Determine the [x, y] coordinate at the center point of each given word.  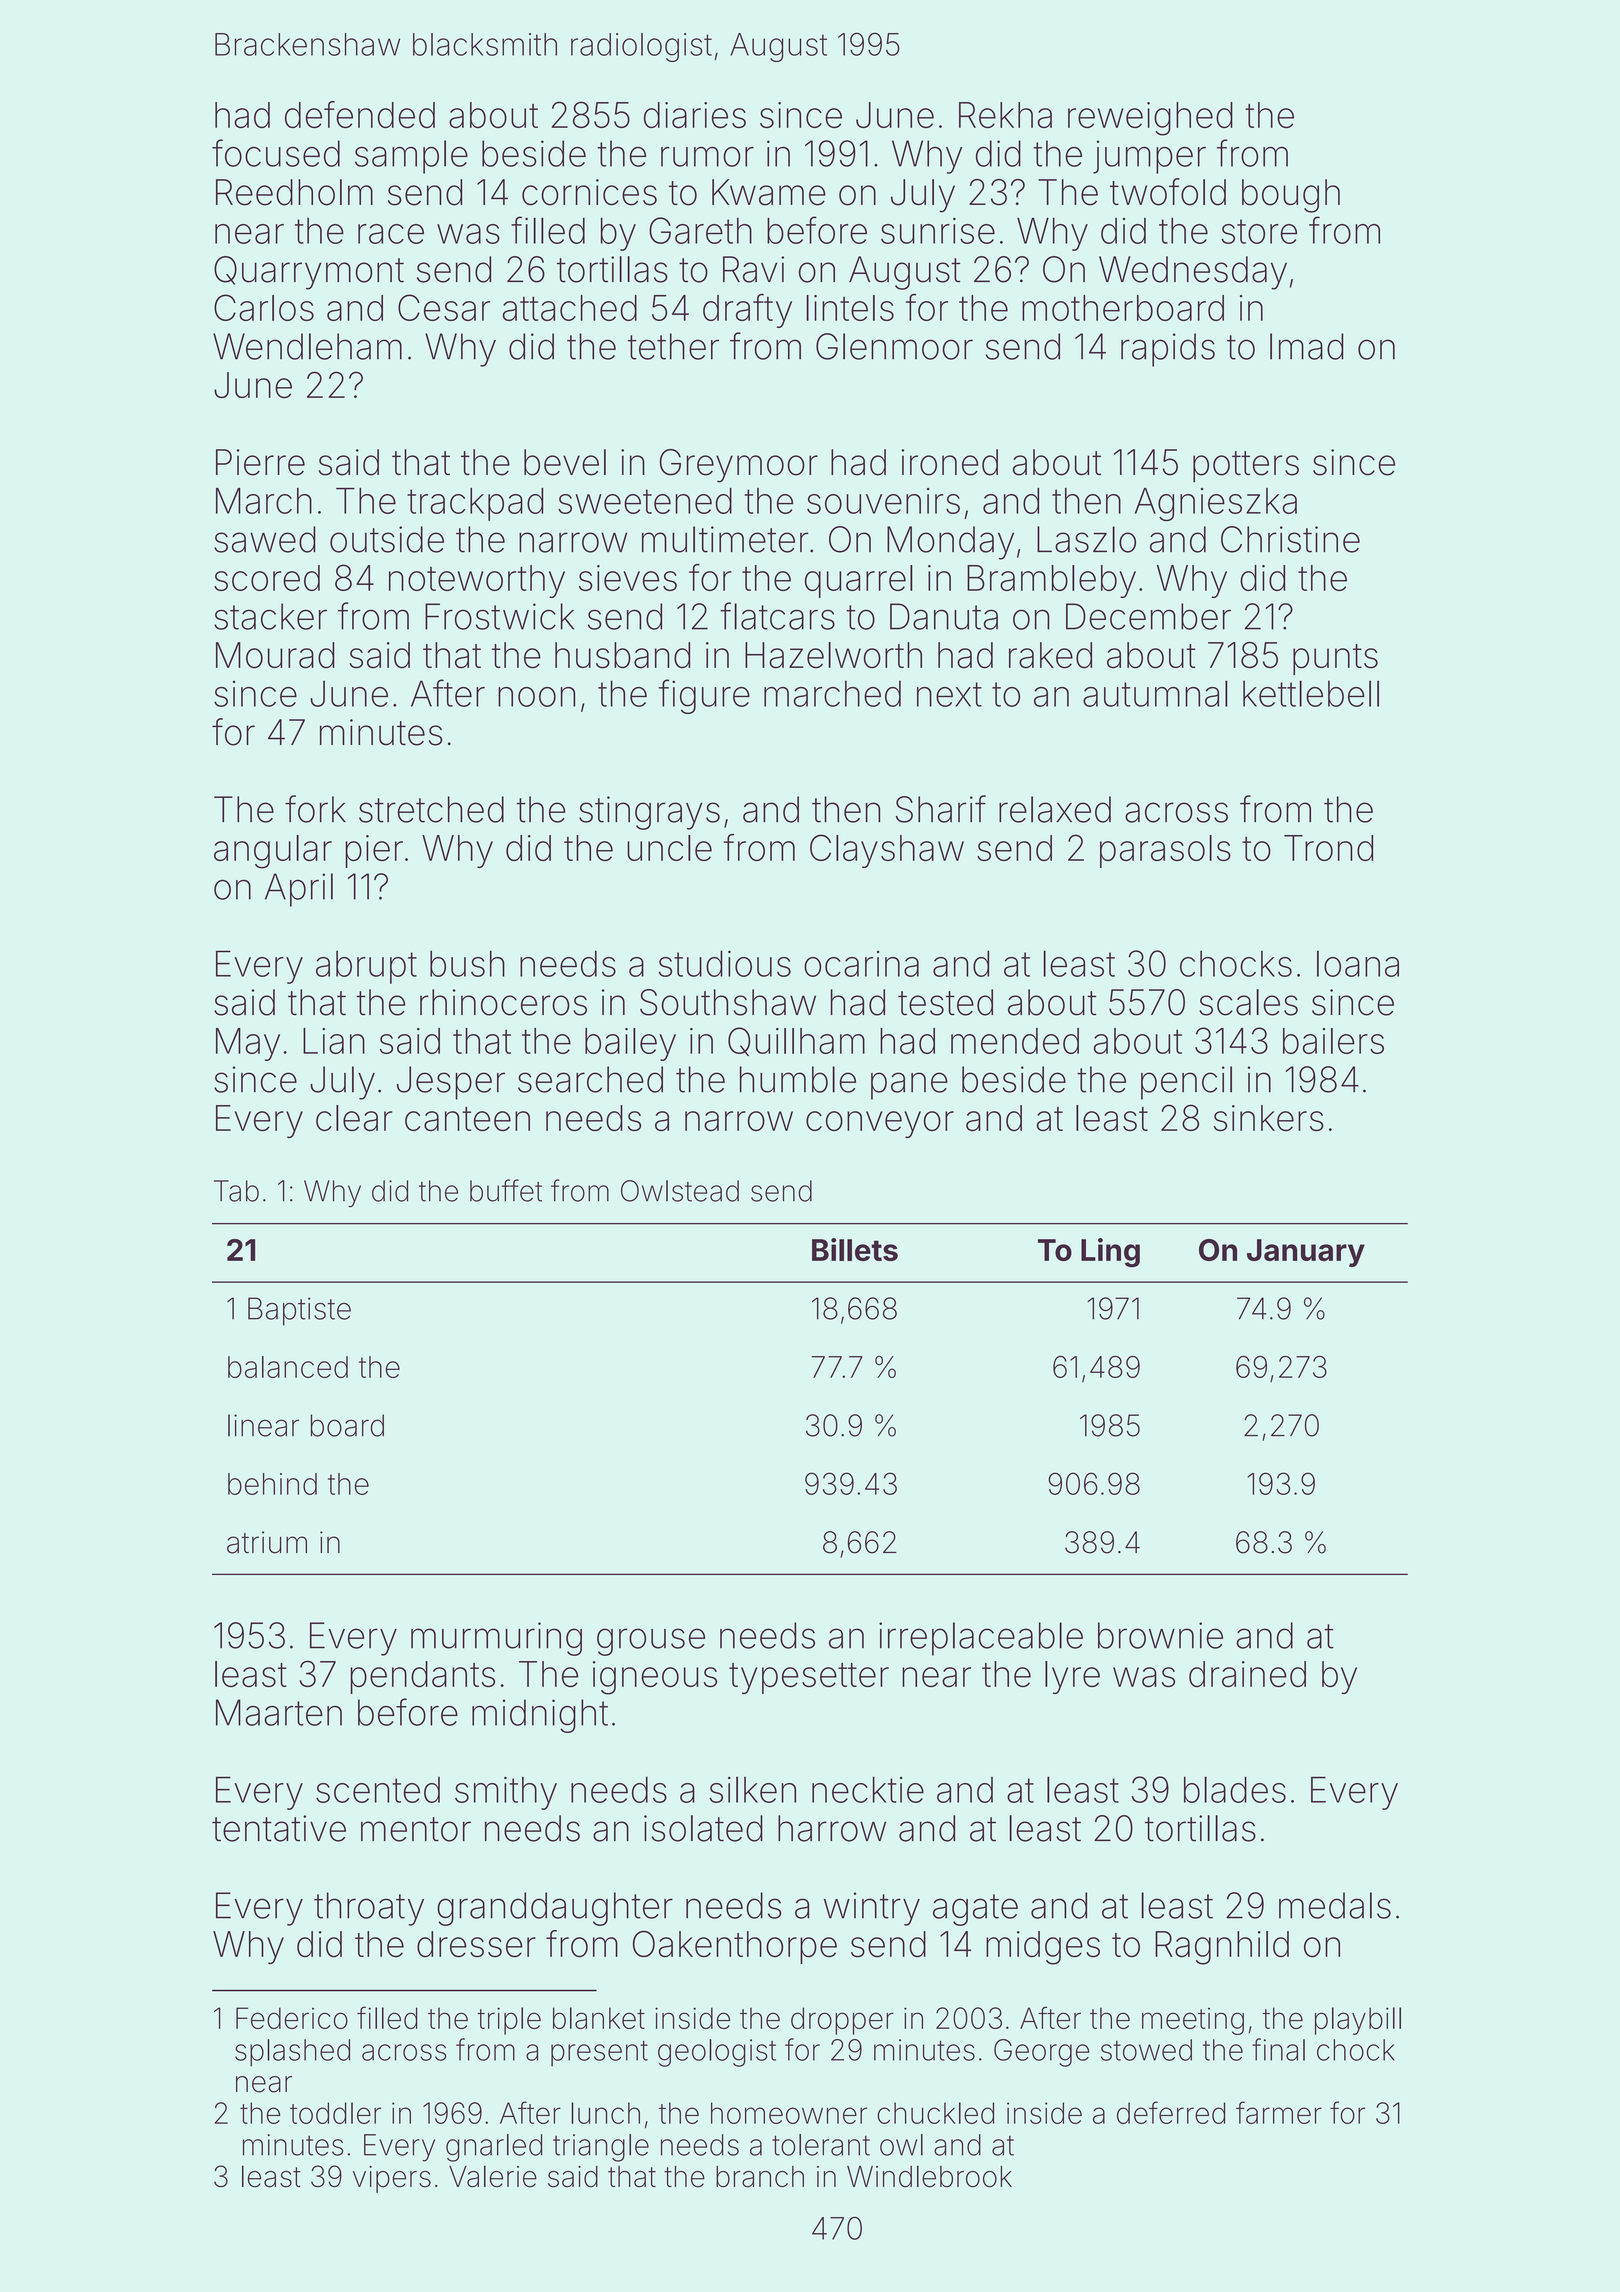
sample [411, 157]
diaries [695, 115]
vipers [392, 2179]
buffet [506, 1190]
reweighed [1150, 119]
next [949, 694]
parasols [1165, 851]
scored [267, 578]
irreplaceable [981, 1639]
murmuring [496, 1639]
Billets [855, 1249]
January [1306, 1253]
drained [1247, 1674]
